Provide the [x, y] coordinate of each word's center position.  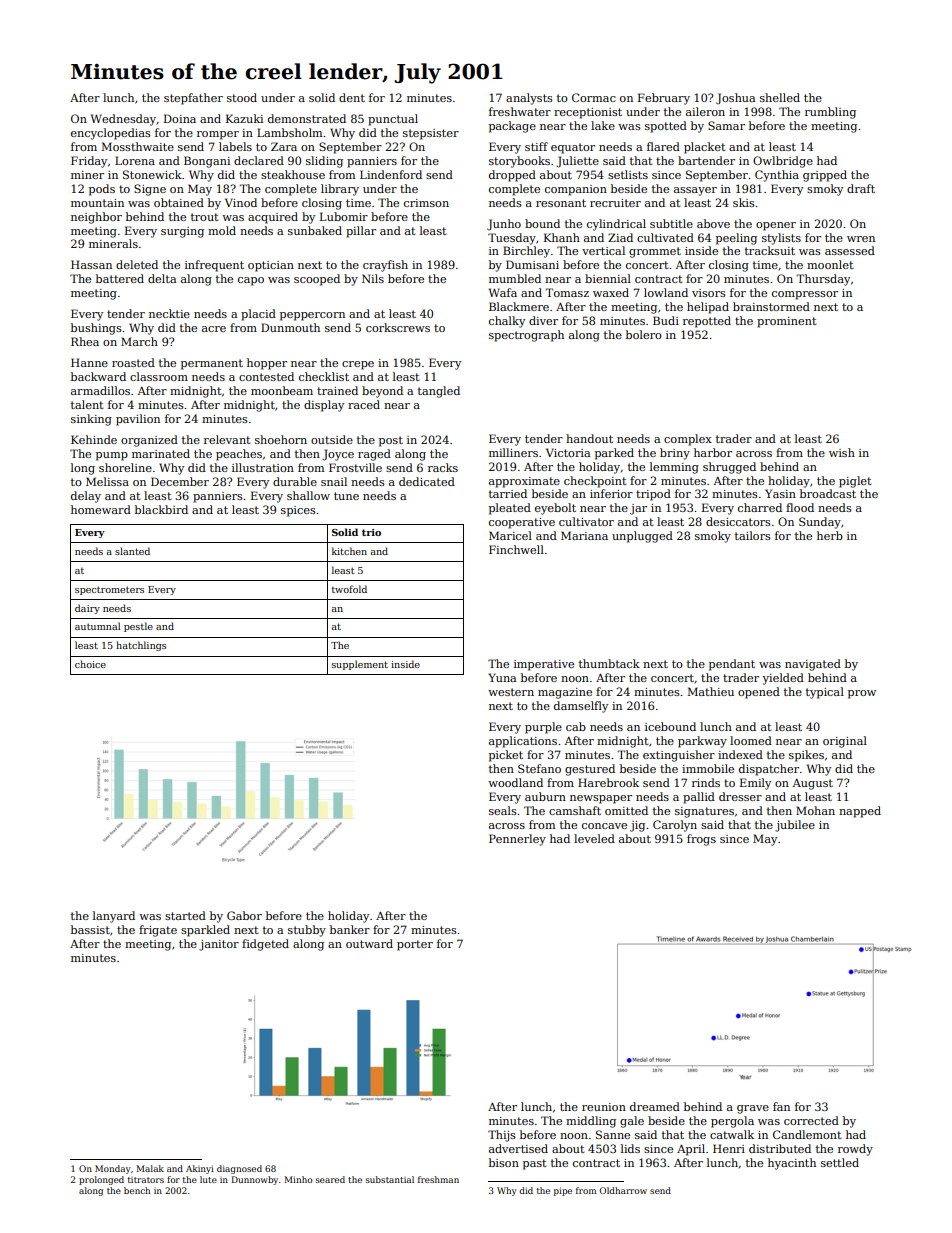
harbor [713, 452]
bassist [90, 929]
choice [90, 664]
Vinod [241, 202]
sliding [324, 162]
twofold [349, 589]
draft [861, 188]
